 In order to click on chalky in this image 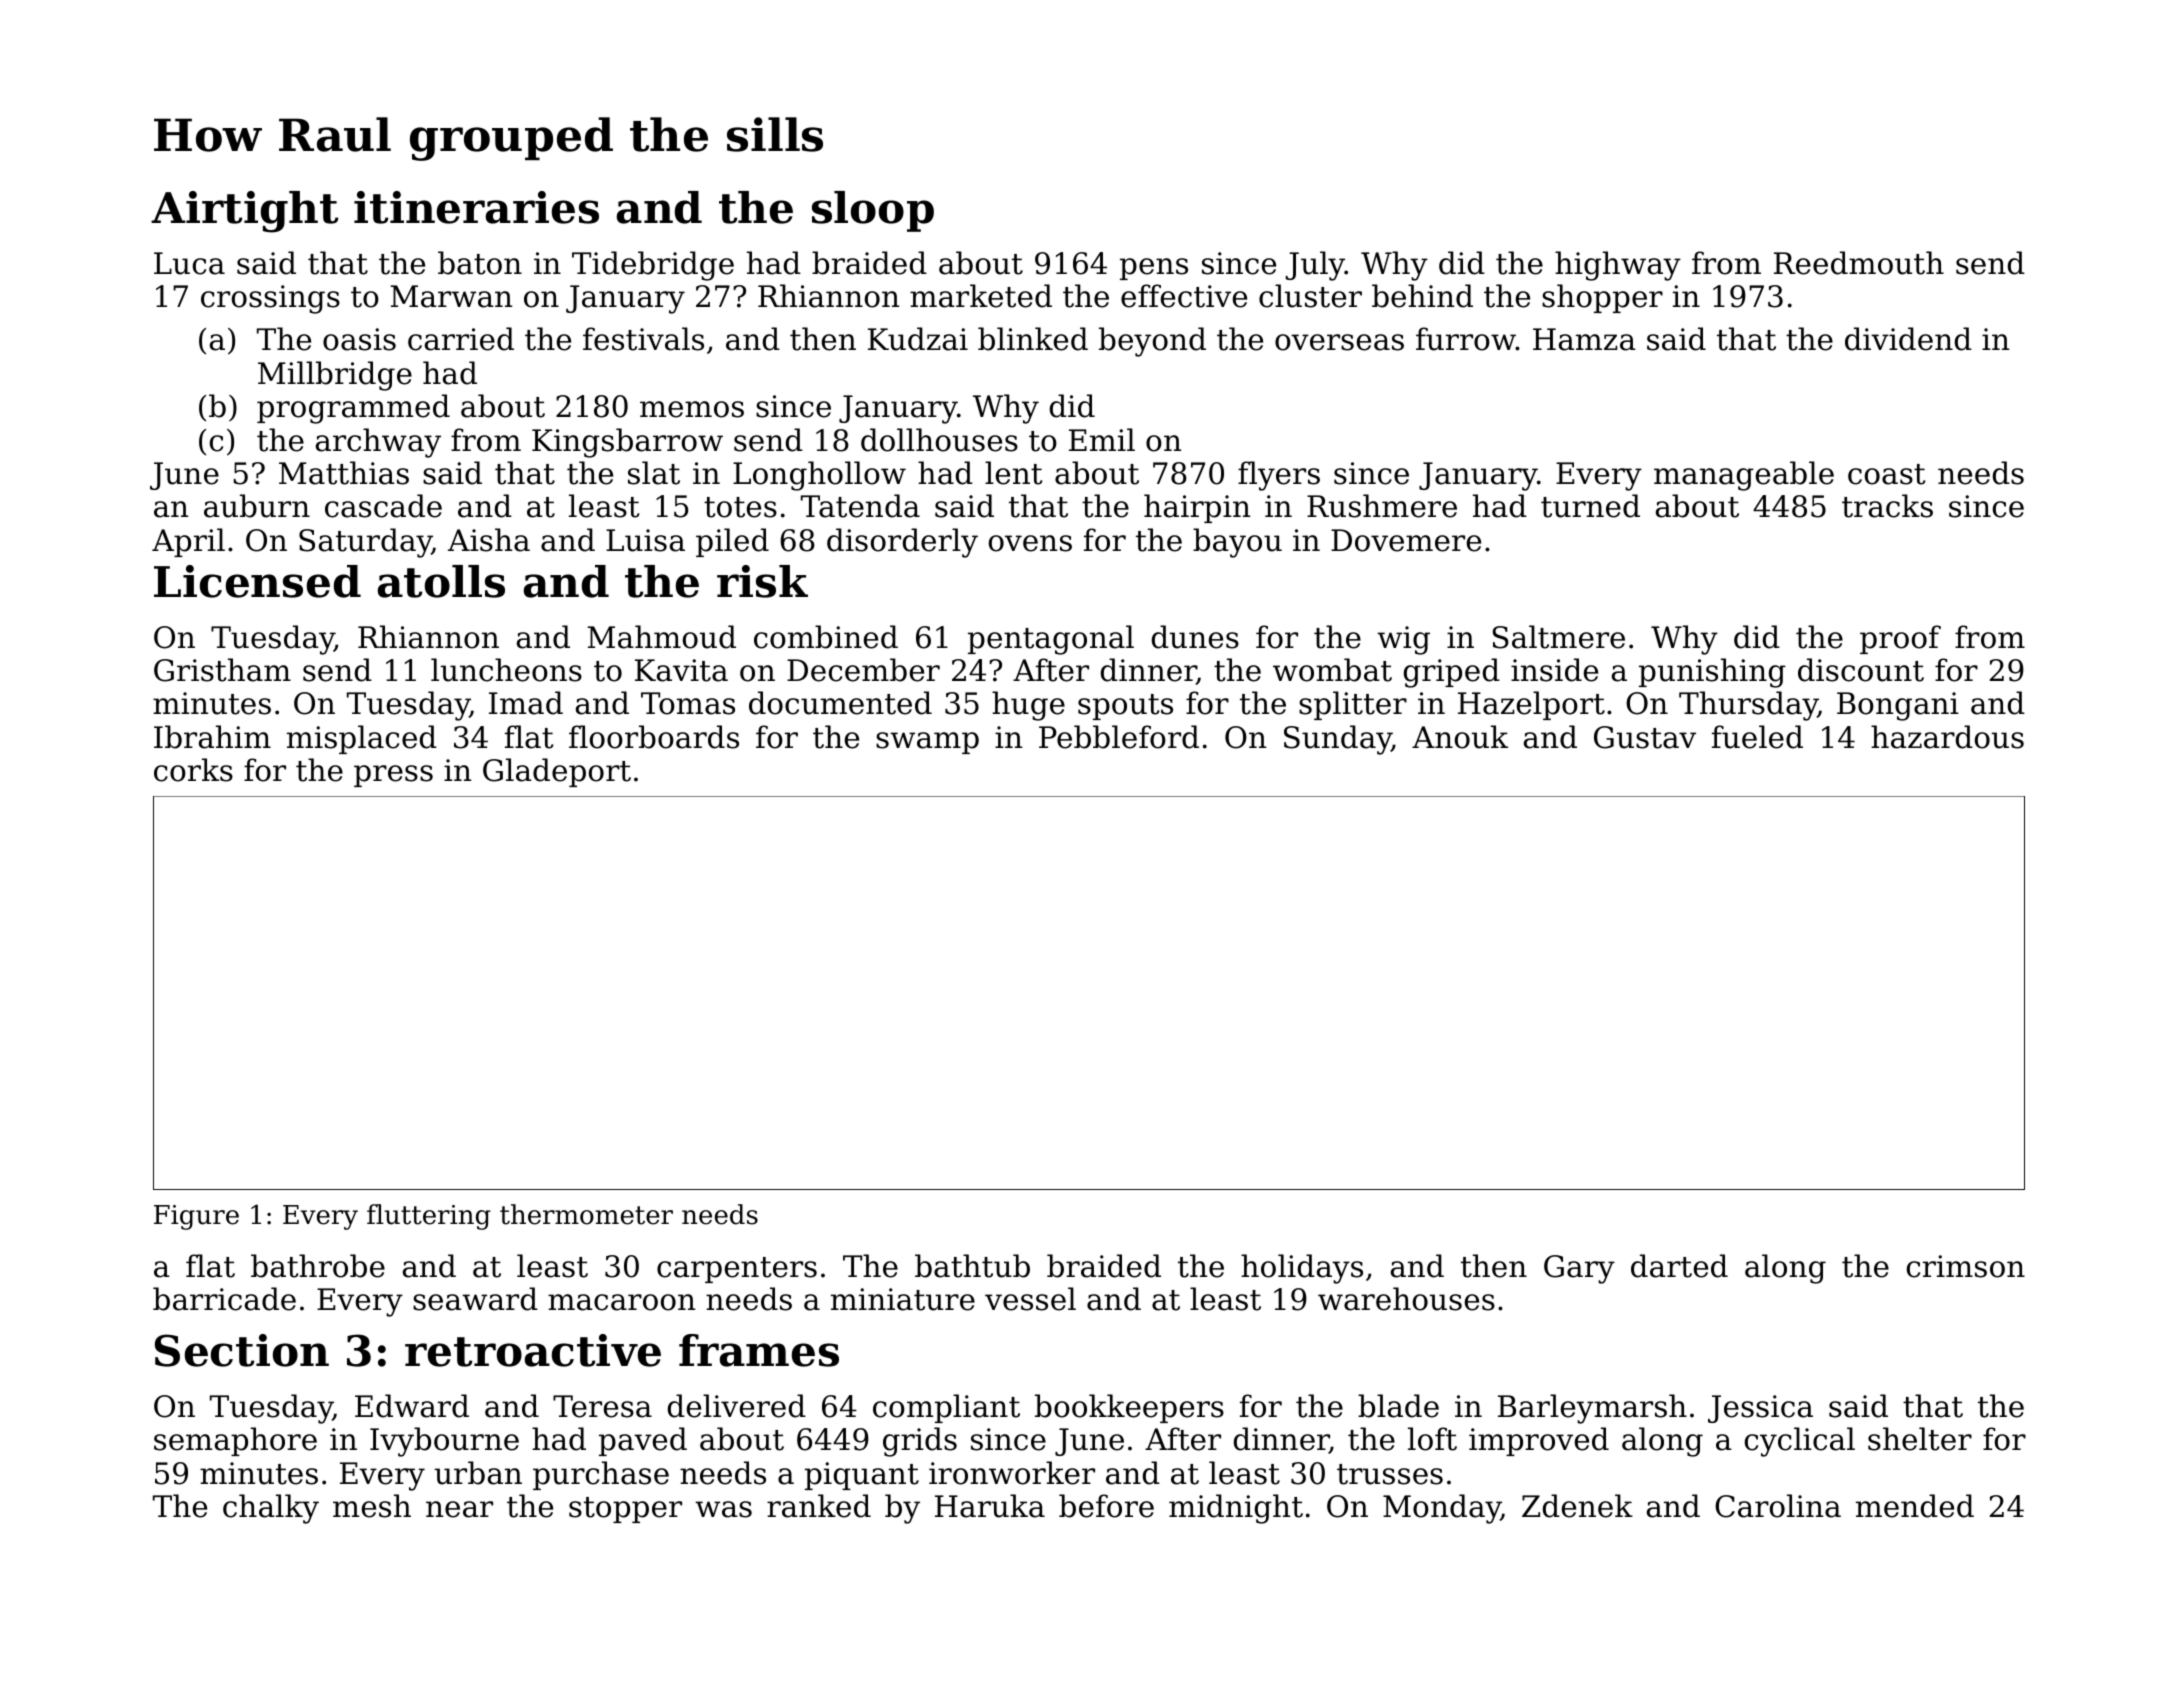, I will do `click(271, 1509)`.
